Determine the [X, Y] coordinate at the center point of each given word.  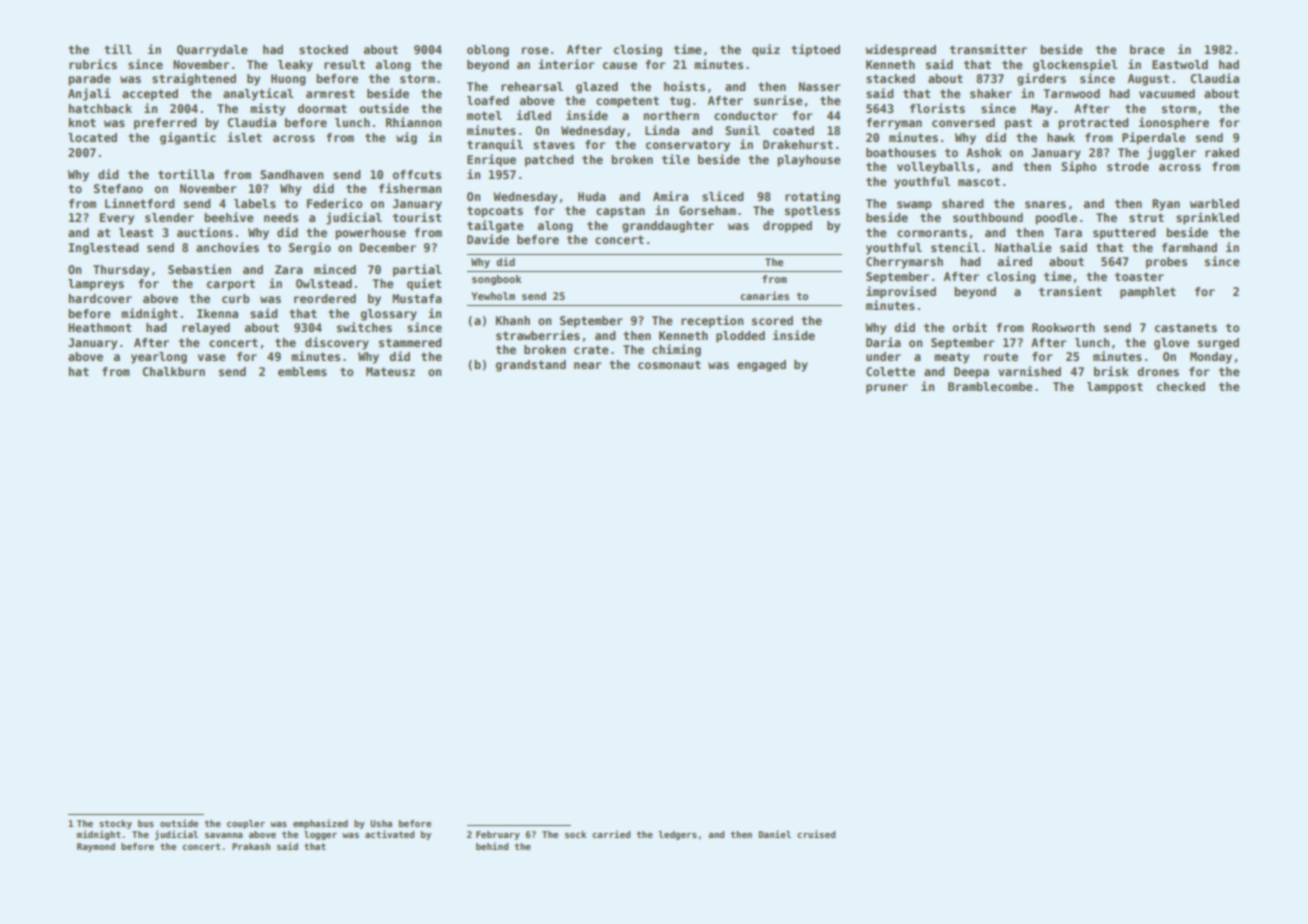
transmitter [988, 49]
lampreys [96, 285]
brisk [1111, 371]
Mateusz [390, 371]
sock [575, 834]
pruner [887, 389]
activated [389, 834]
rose [535, 50]
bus [146, 823]
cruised [816, 834]
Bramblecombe [990, 386]
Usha [381, 823]
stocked [323, 49]
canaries [764, 295]
